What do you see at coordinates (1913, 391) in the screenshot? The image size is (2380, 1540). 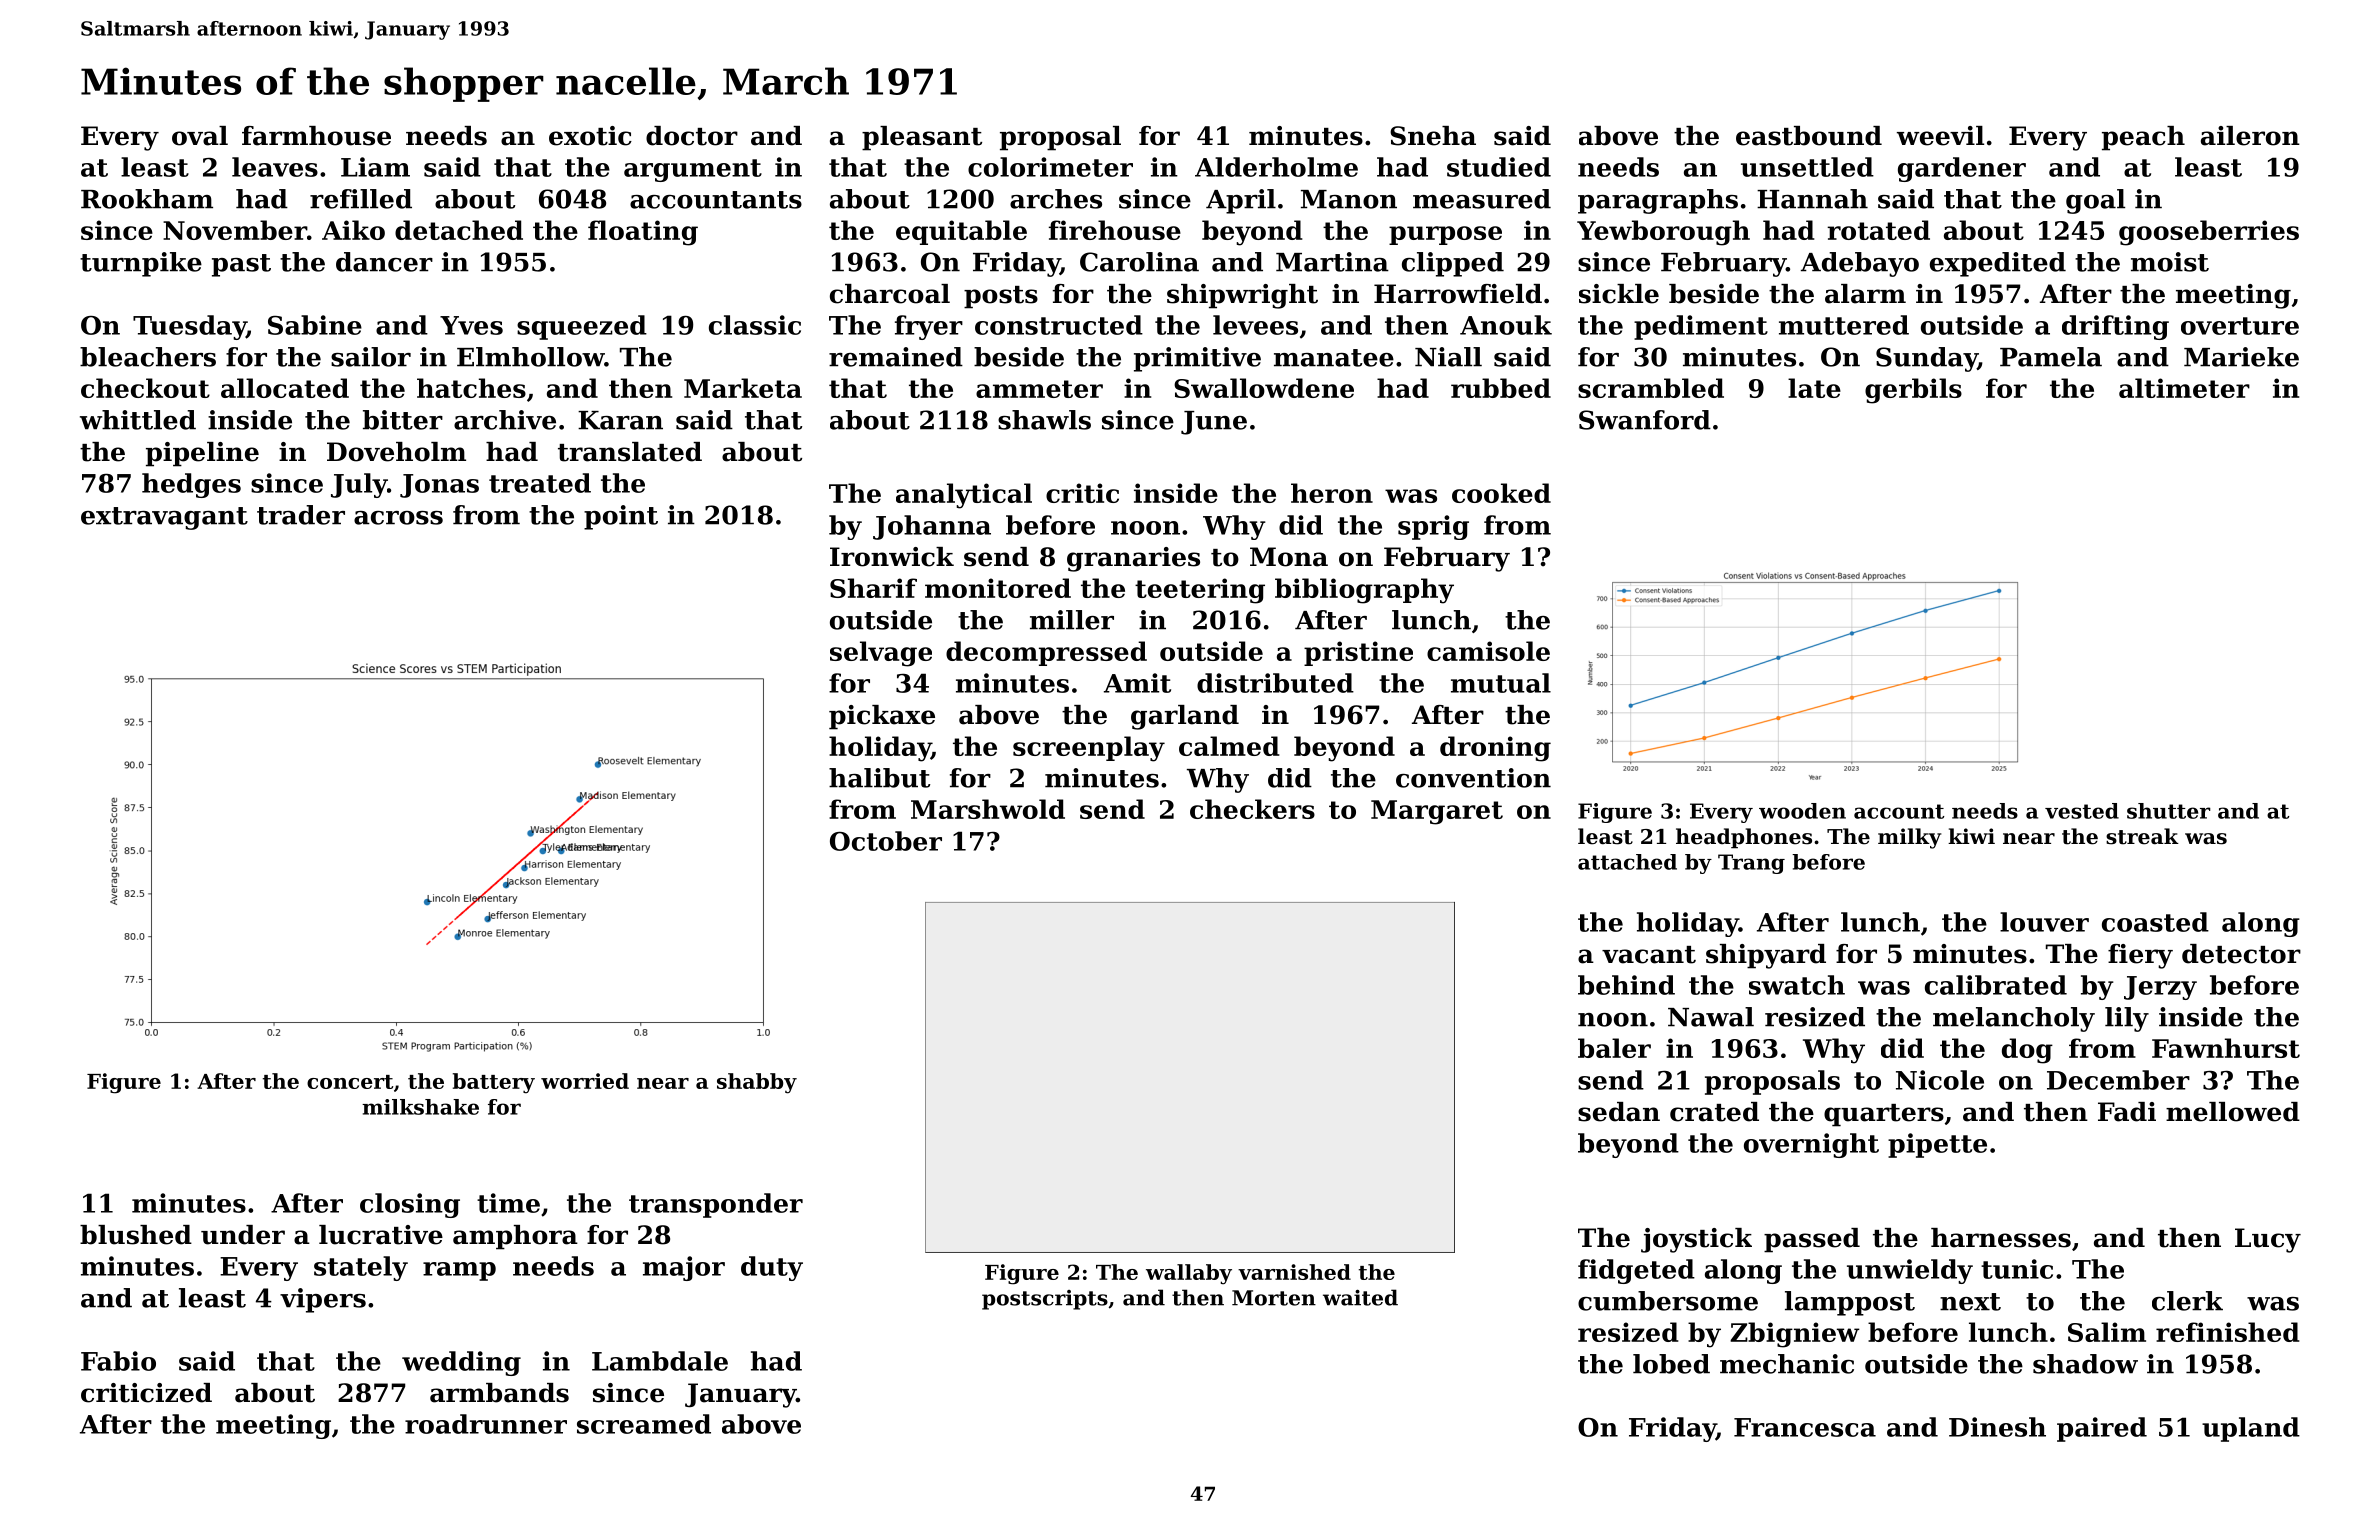 I see `gerbils` at bounding box center [1913, 391].
